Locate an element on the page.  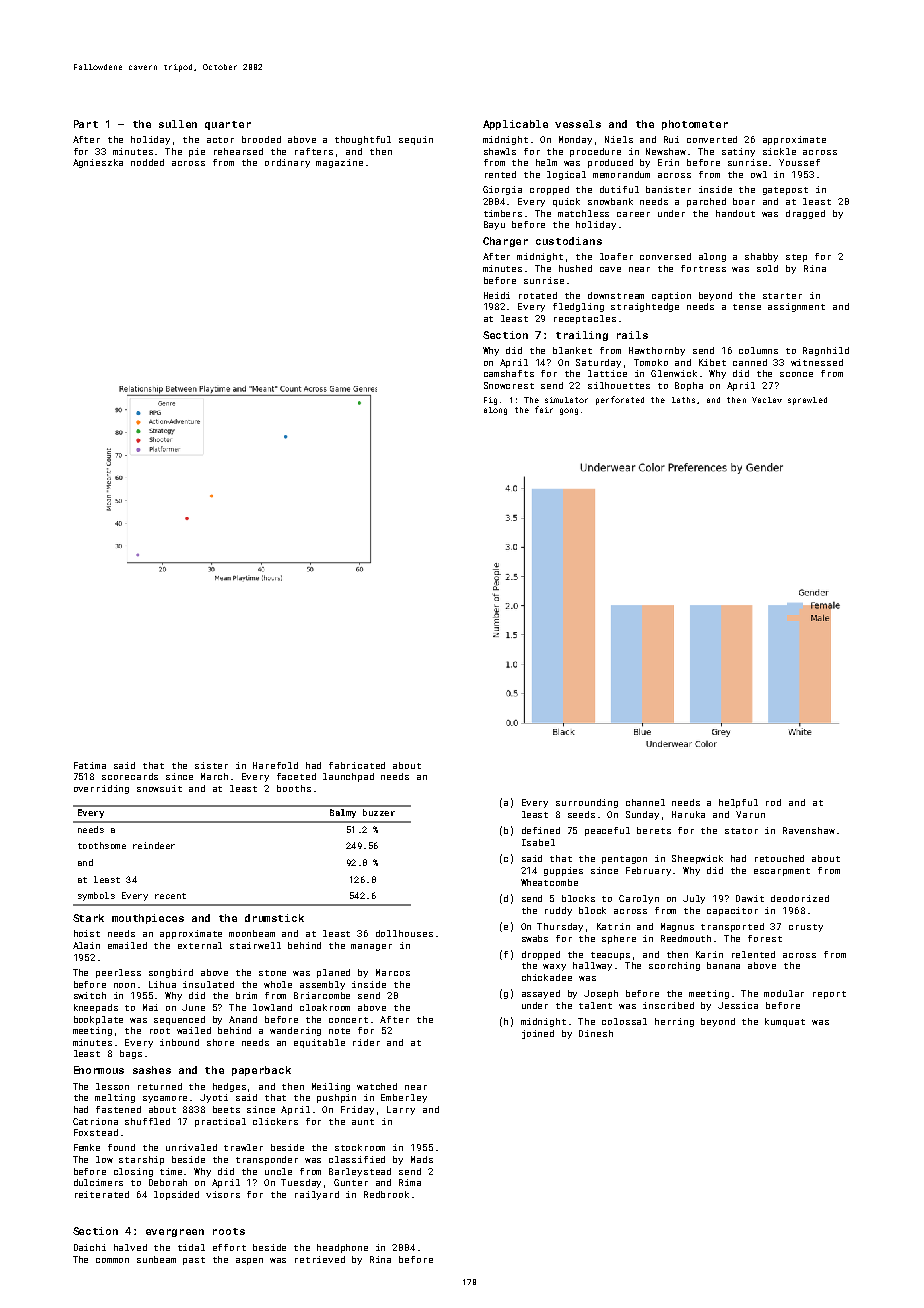
sprawled is located at coordinates (807, 401).
